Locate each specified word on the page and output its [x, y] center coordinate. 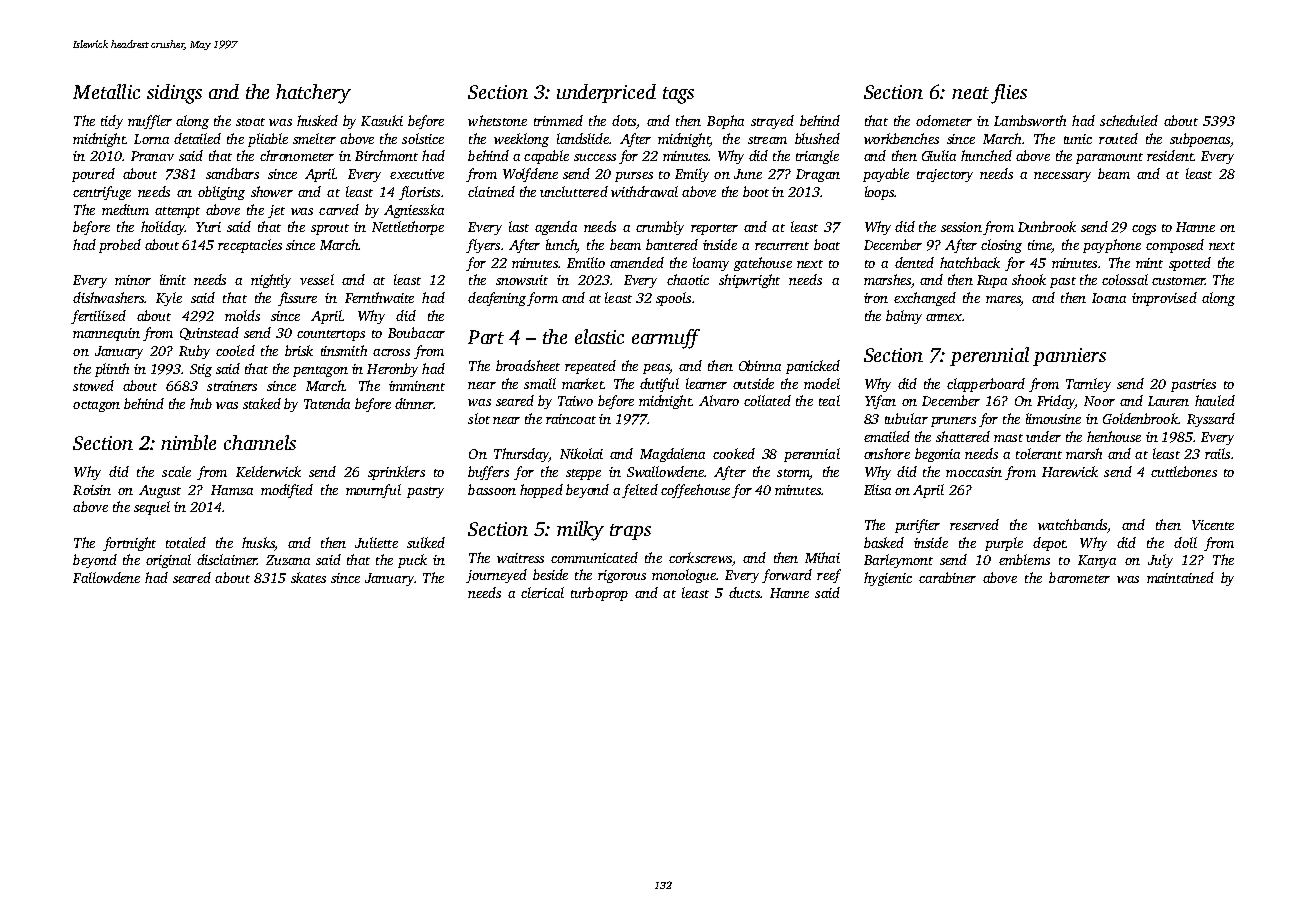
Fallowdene [106, 577]
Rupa [992, 281]
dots [624, 120]
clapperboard [986, 385]
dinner [414, 403]
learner [706, 383]
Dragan [818, 175]
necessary [1062, 177]
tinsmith [344, 350]
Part [486, 337]
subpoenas [1200, 140]
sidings [174, 94]
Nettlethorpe [408, 228]
